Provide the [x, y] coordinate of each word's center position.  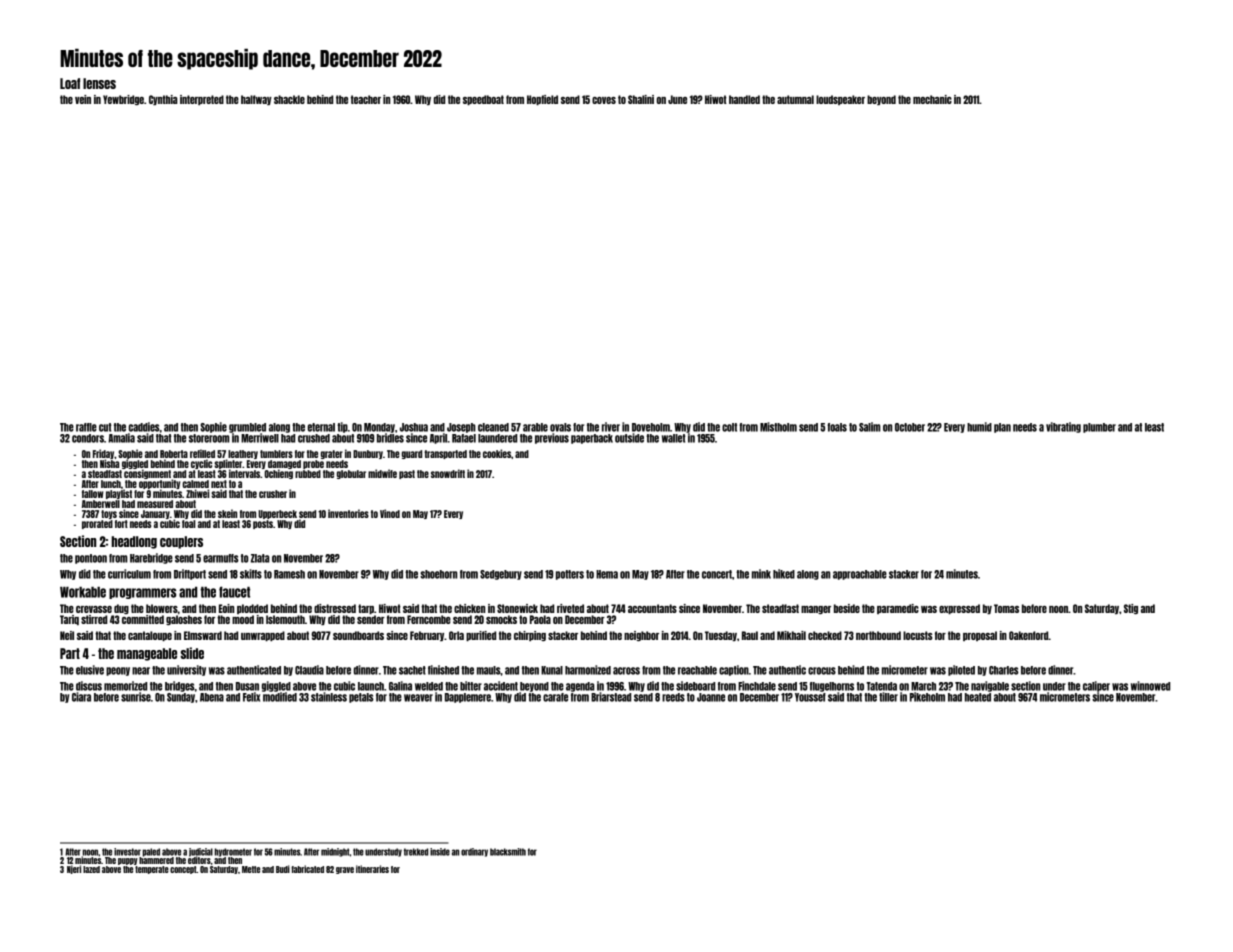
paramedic [898, 609]
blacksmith [508, 852]
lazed [91, 869]
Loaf [70, 83]
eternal [321, 427]
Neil [67, 635]
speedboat [483, 100]
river [611, 427]
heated [978, 697]
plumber [1099, 428]
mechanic [932, 99]
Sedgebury [501, 575]
